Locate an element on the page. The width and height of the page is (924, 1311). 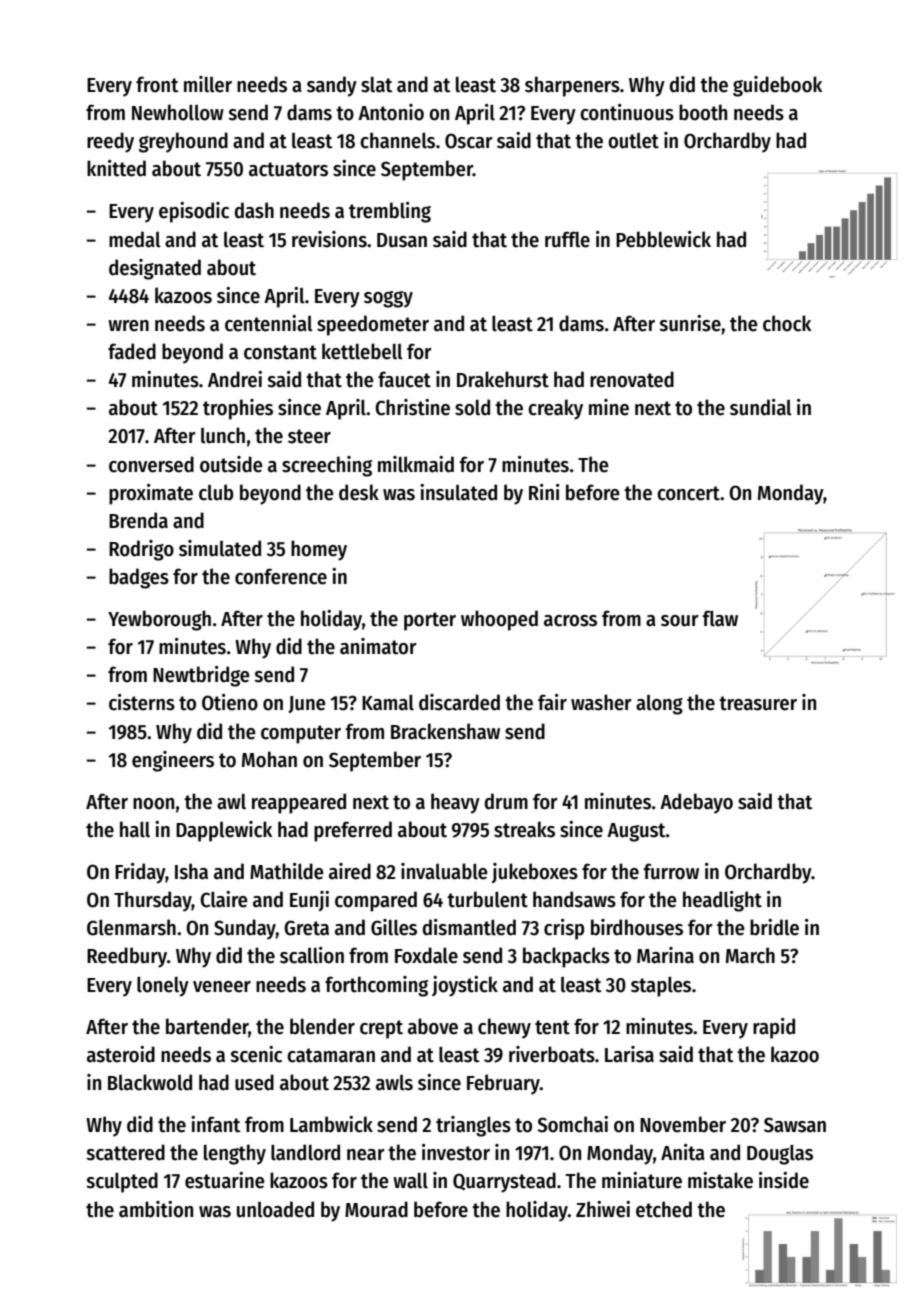
treasurer is located at coordinates (758, 703).
